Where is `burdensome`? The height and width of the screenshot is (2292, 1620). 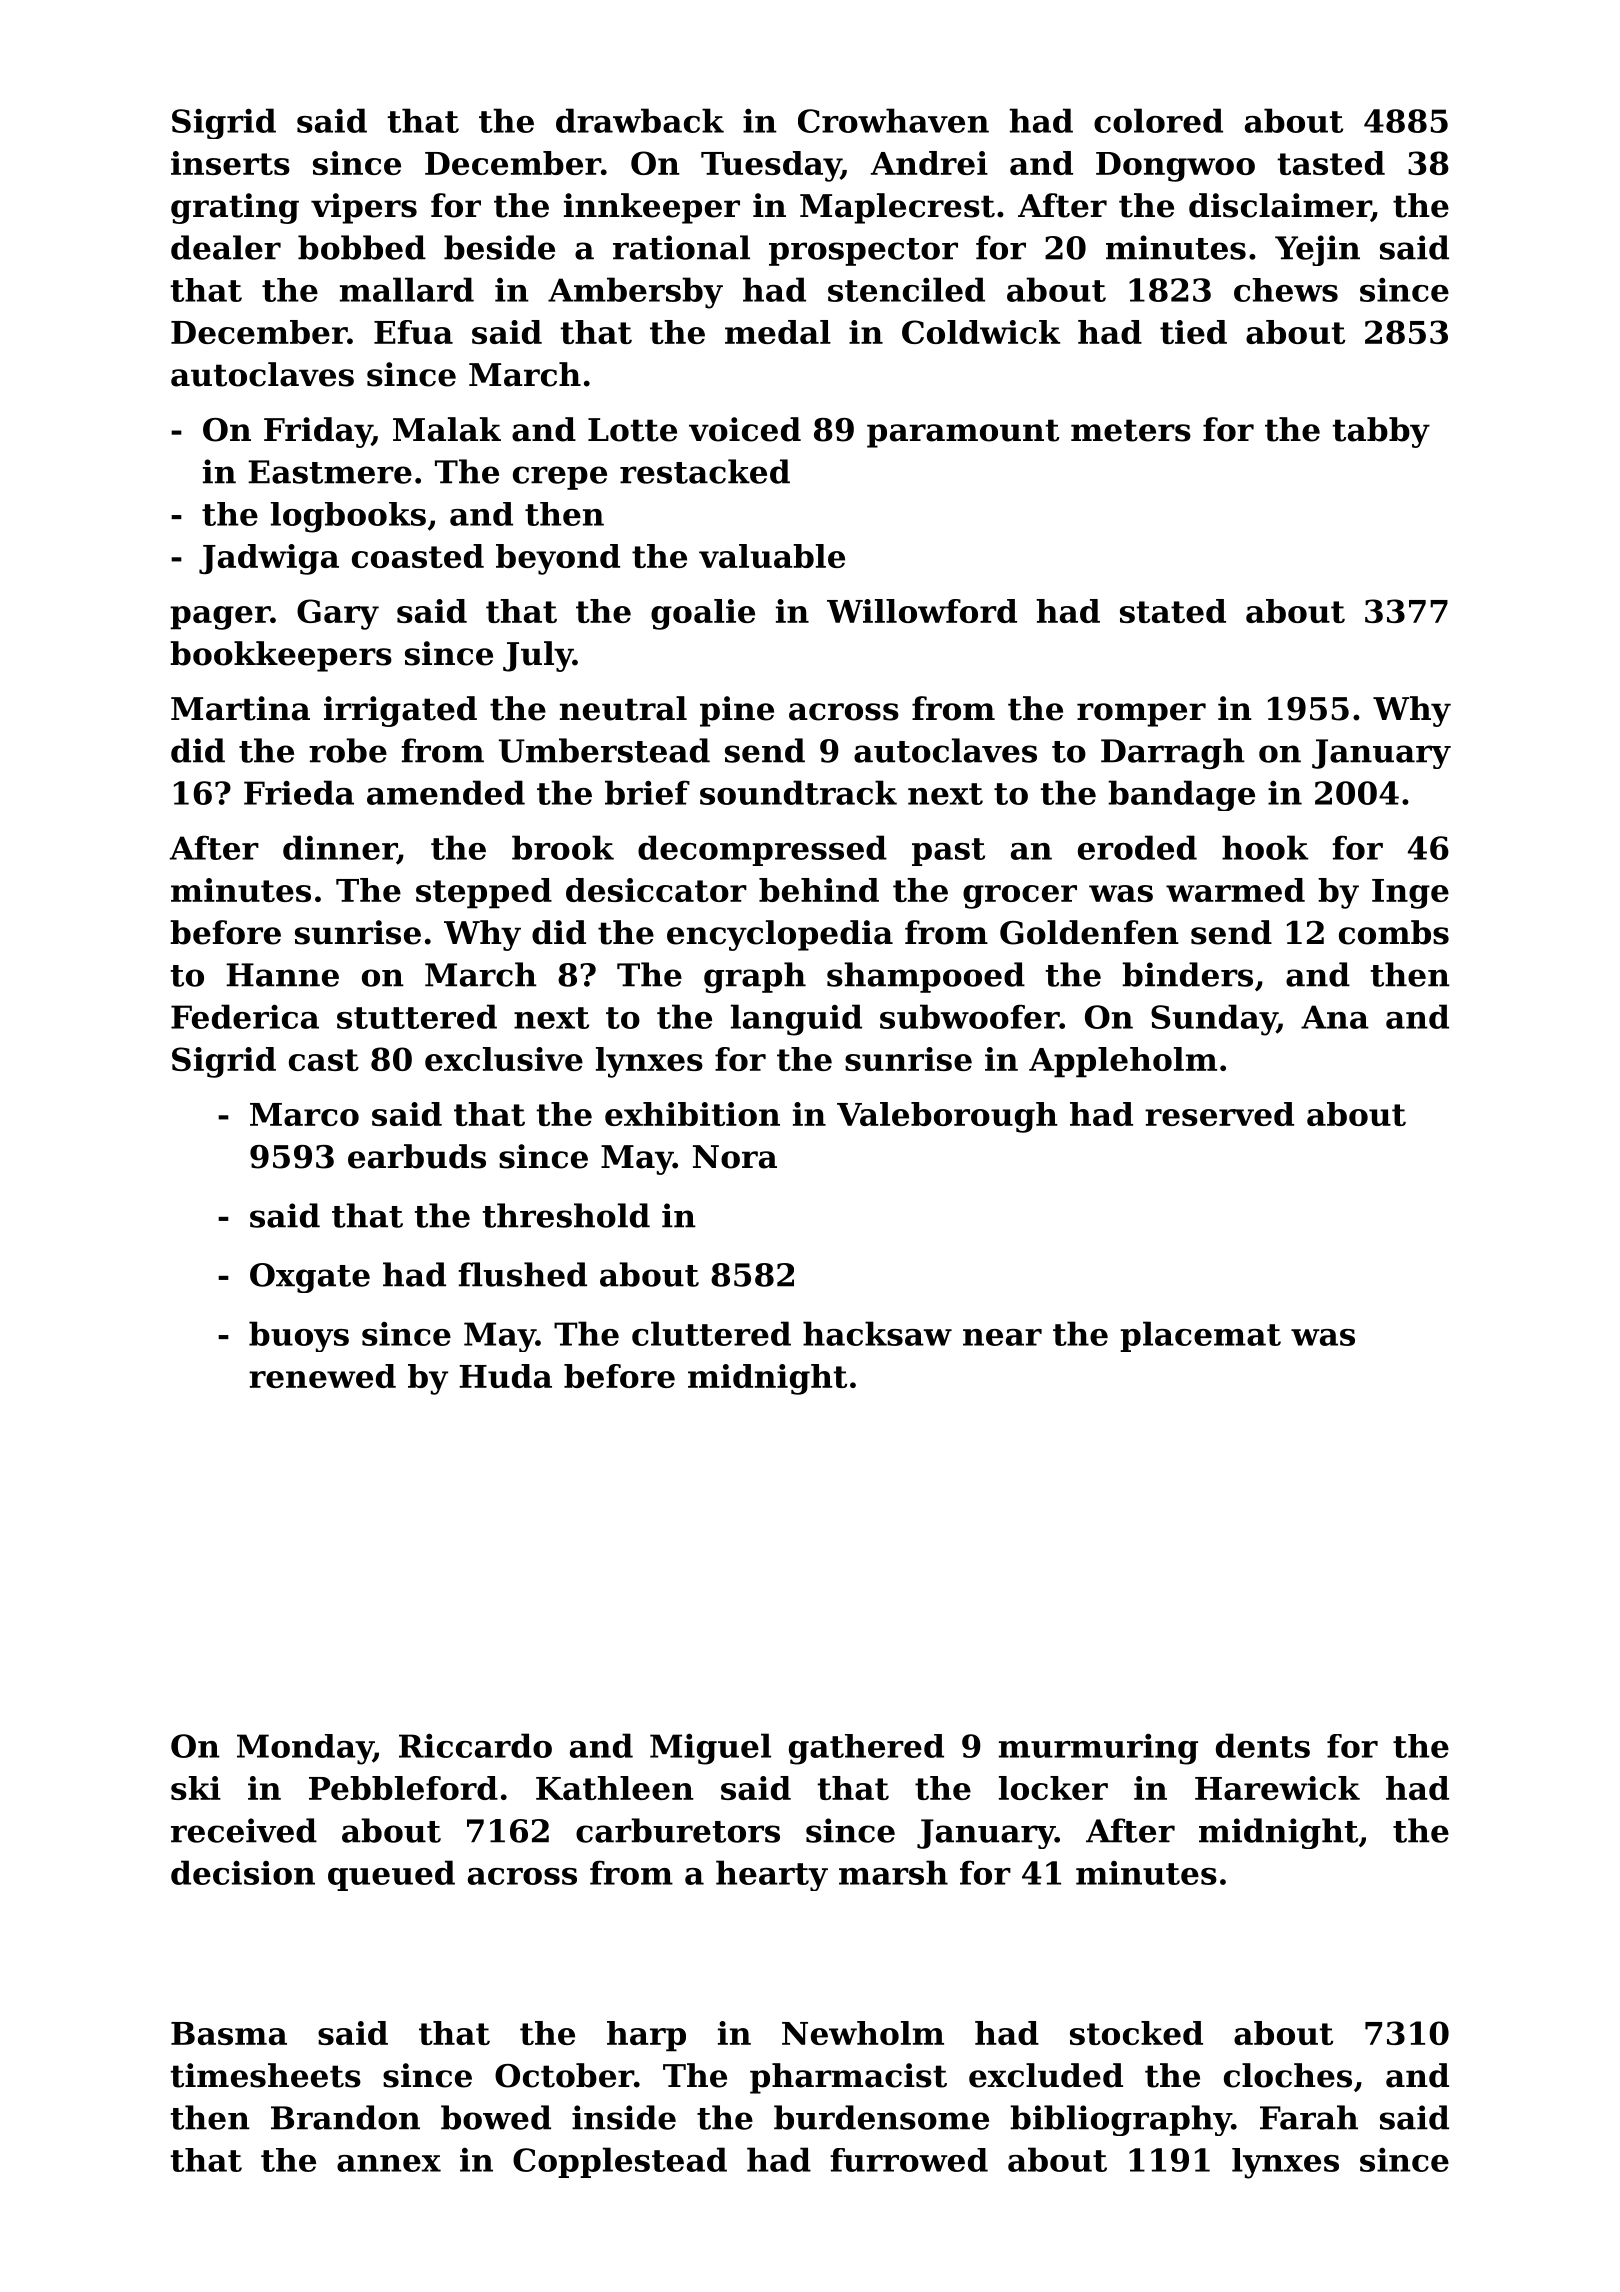 burdensome is located at coordinates (881, 2117).
